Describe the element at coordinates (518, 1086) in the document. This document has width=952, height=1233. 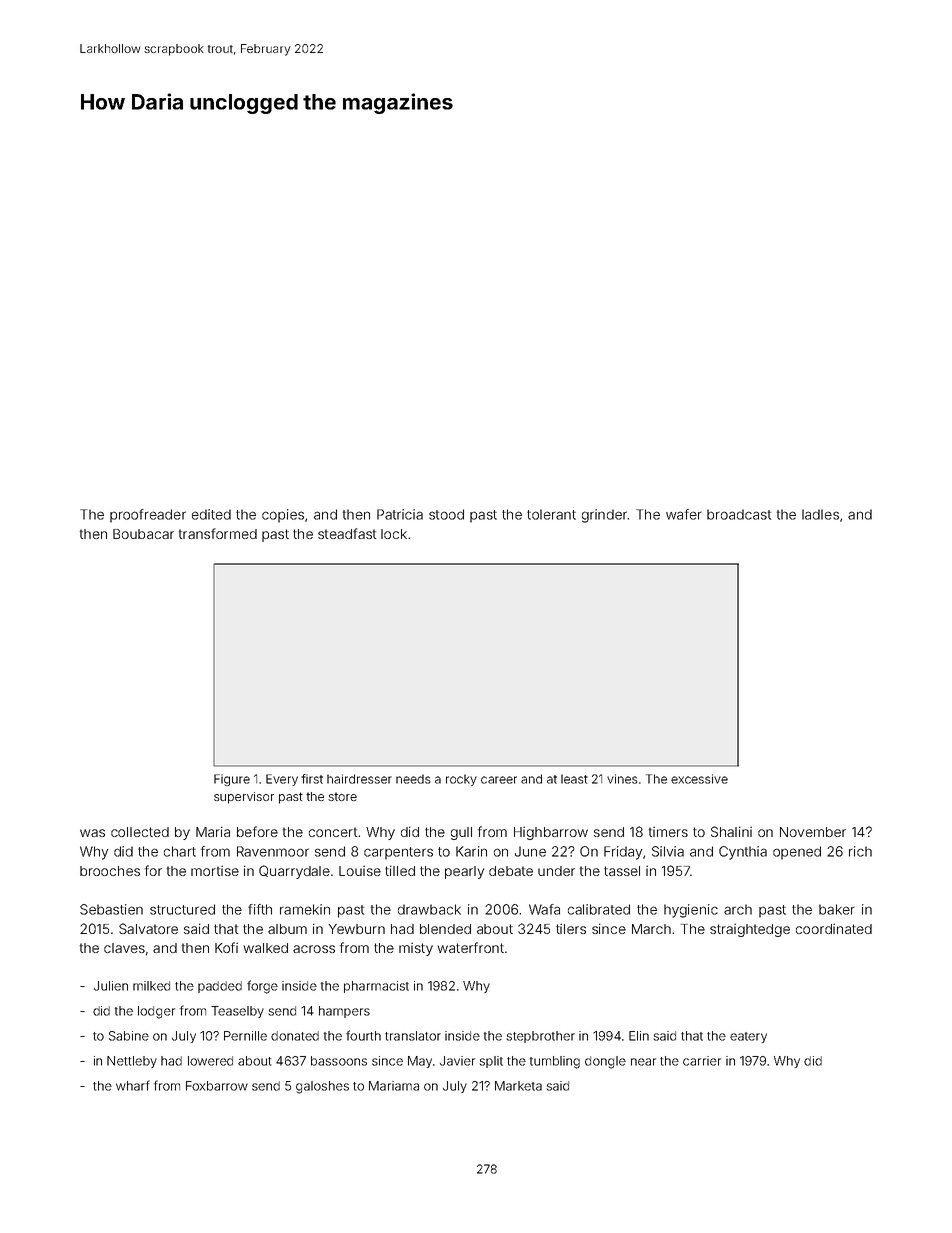
I see `Marketa` at that location.
